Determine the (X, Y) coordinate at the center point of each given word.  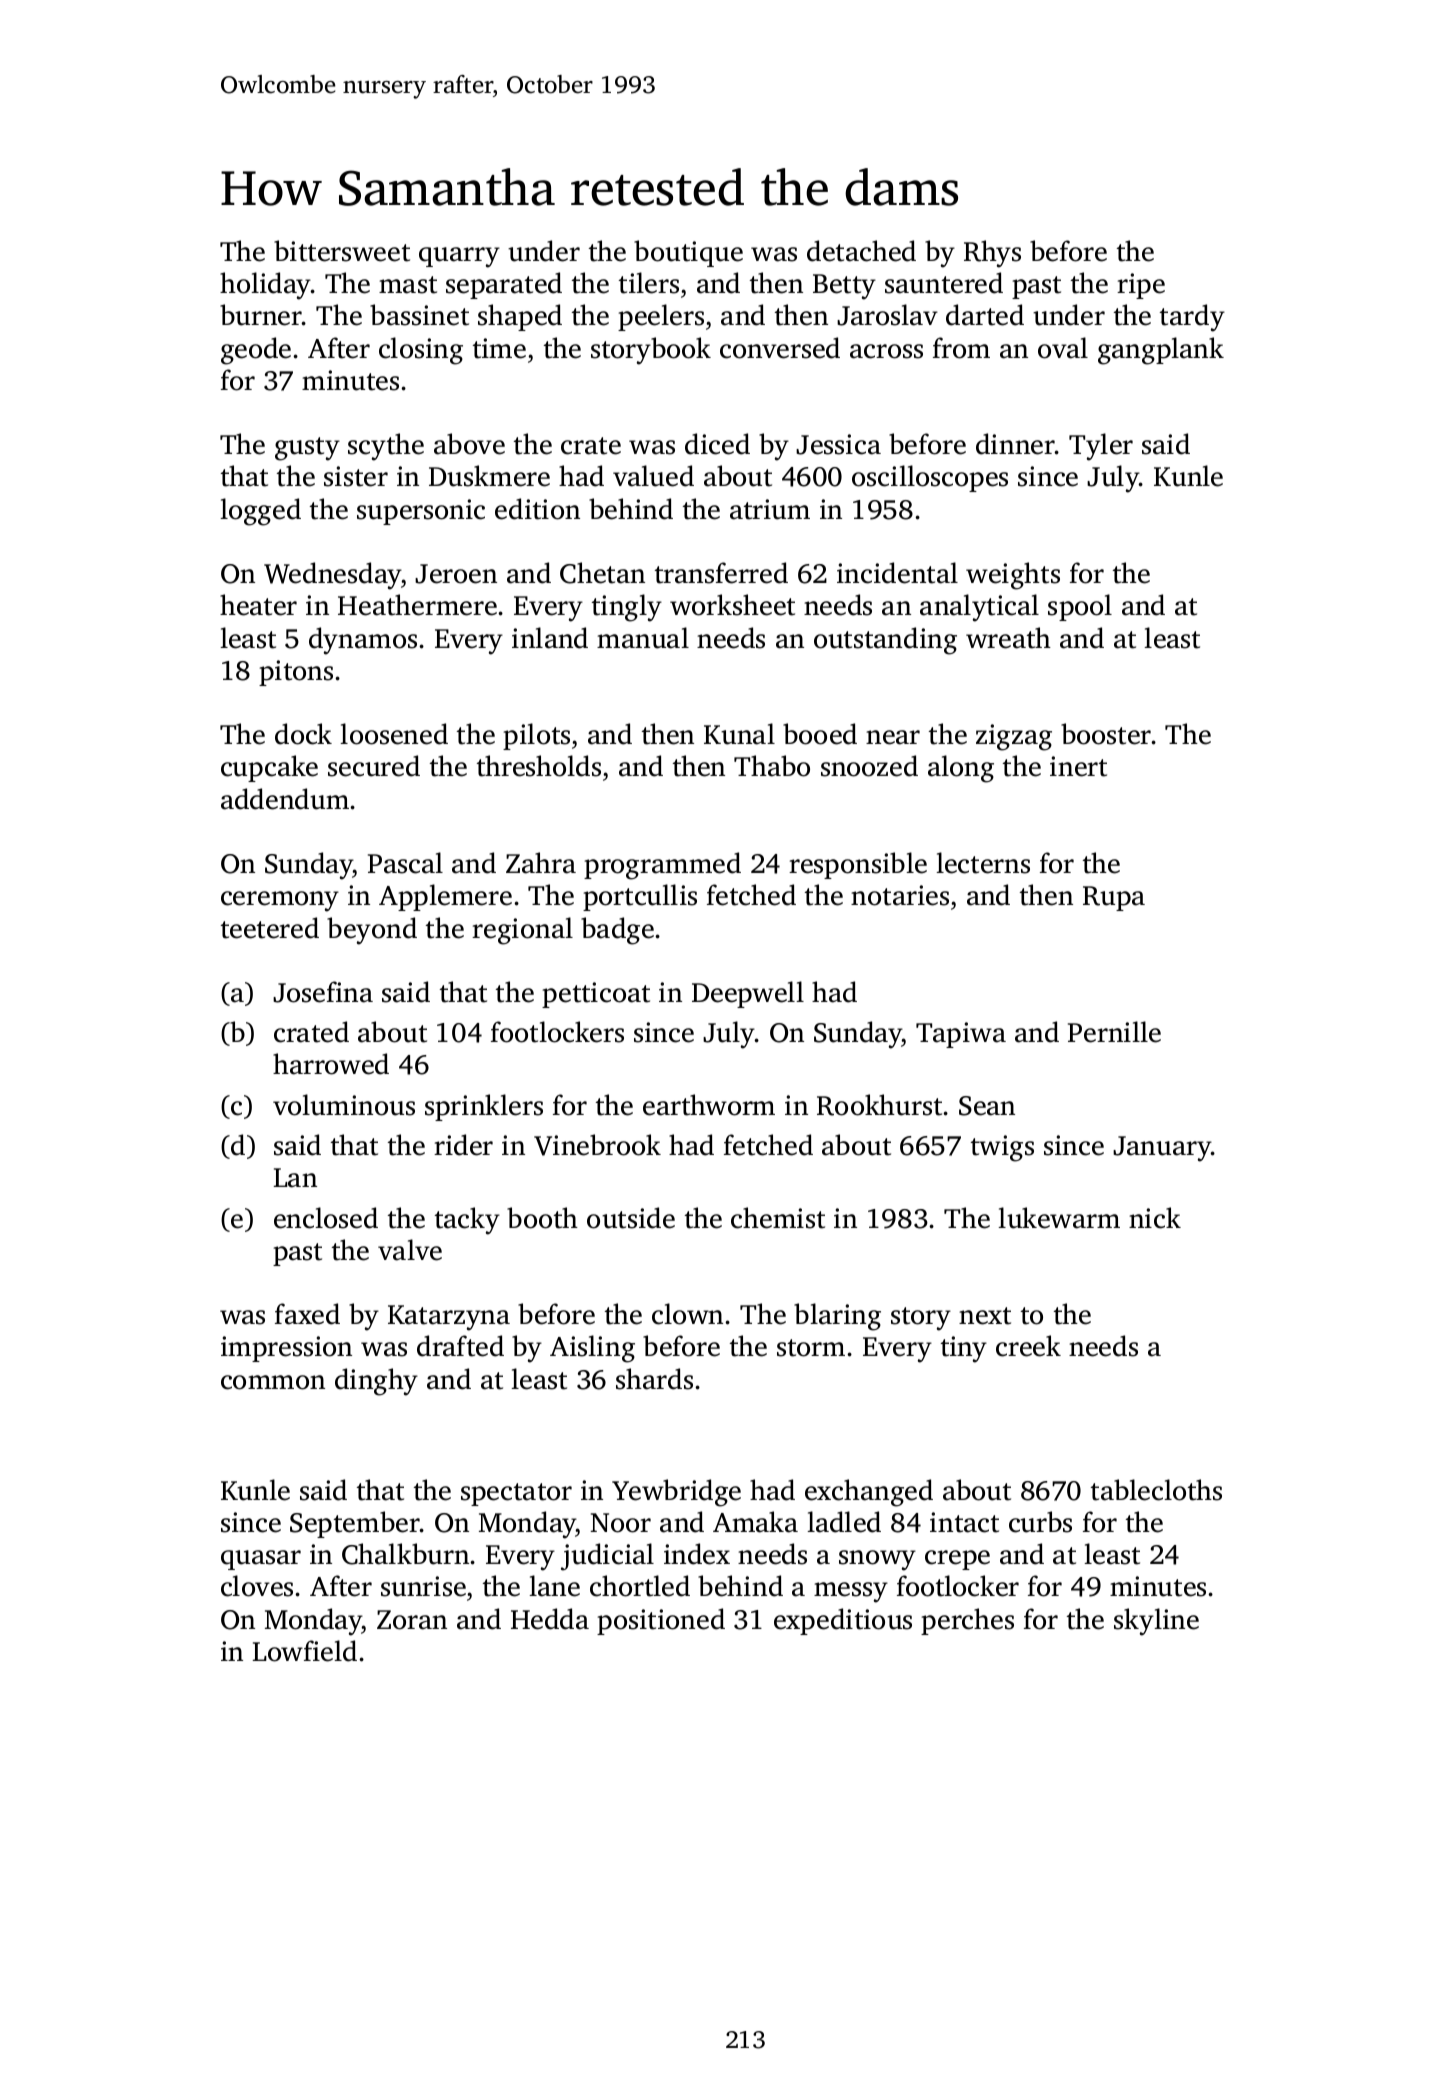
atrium (770, 509)
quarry (459, 257)
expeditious (843, 1621)
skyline (1156, 1622)
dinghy (376, 1382)
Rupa (1114, 898)
